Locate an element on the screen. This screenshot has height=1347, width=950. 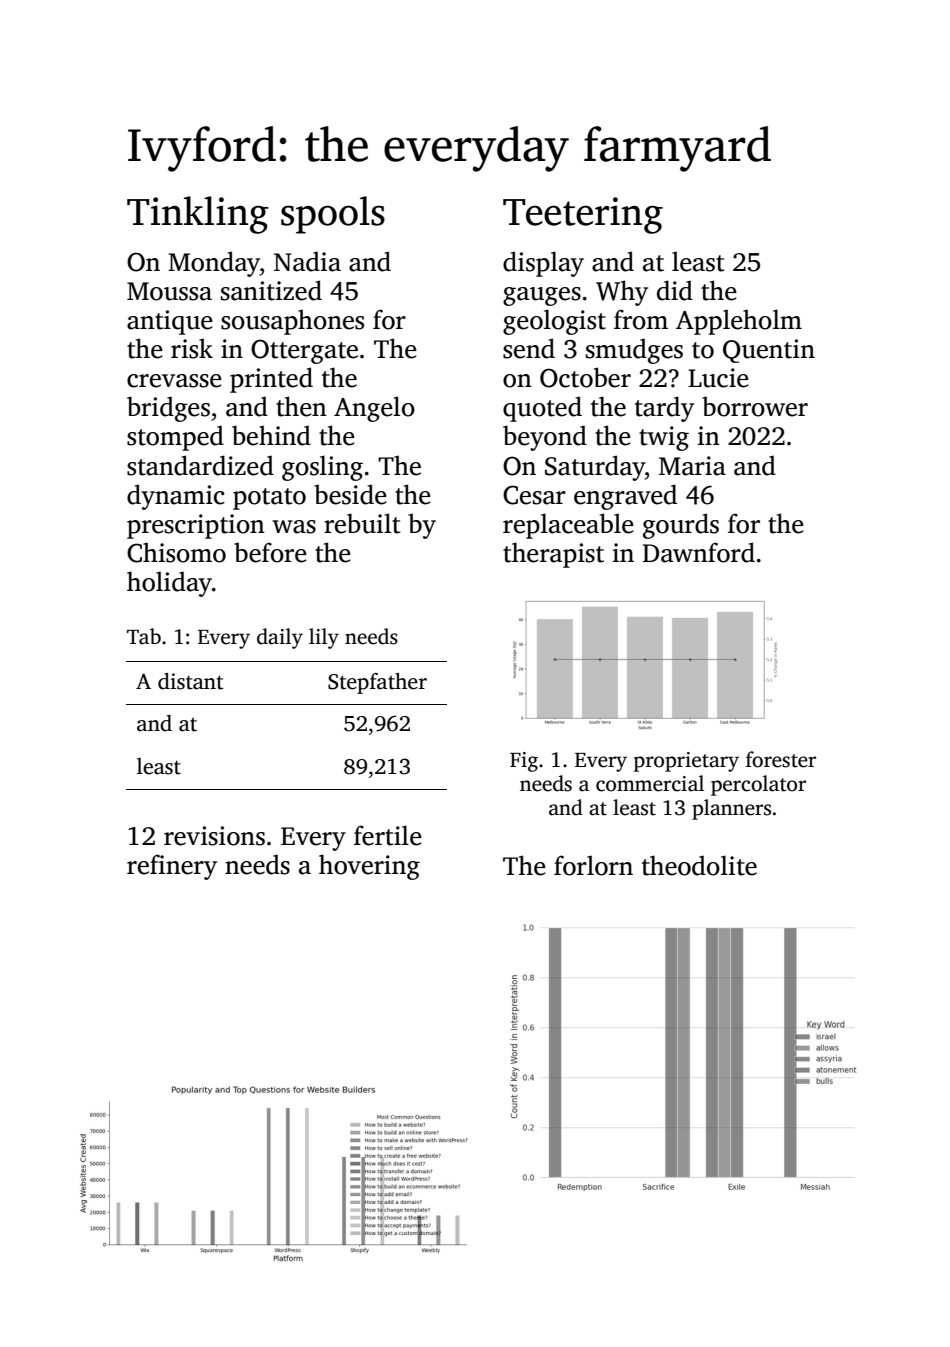
lily is located at coordinates (324, 638).
